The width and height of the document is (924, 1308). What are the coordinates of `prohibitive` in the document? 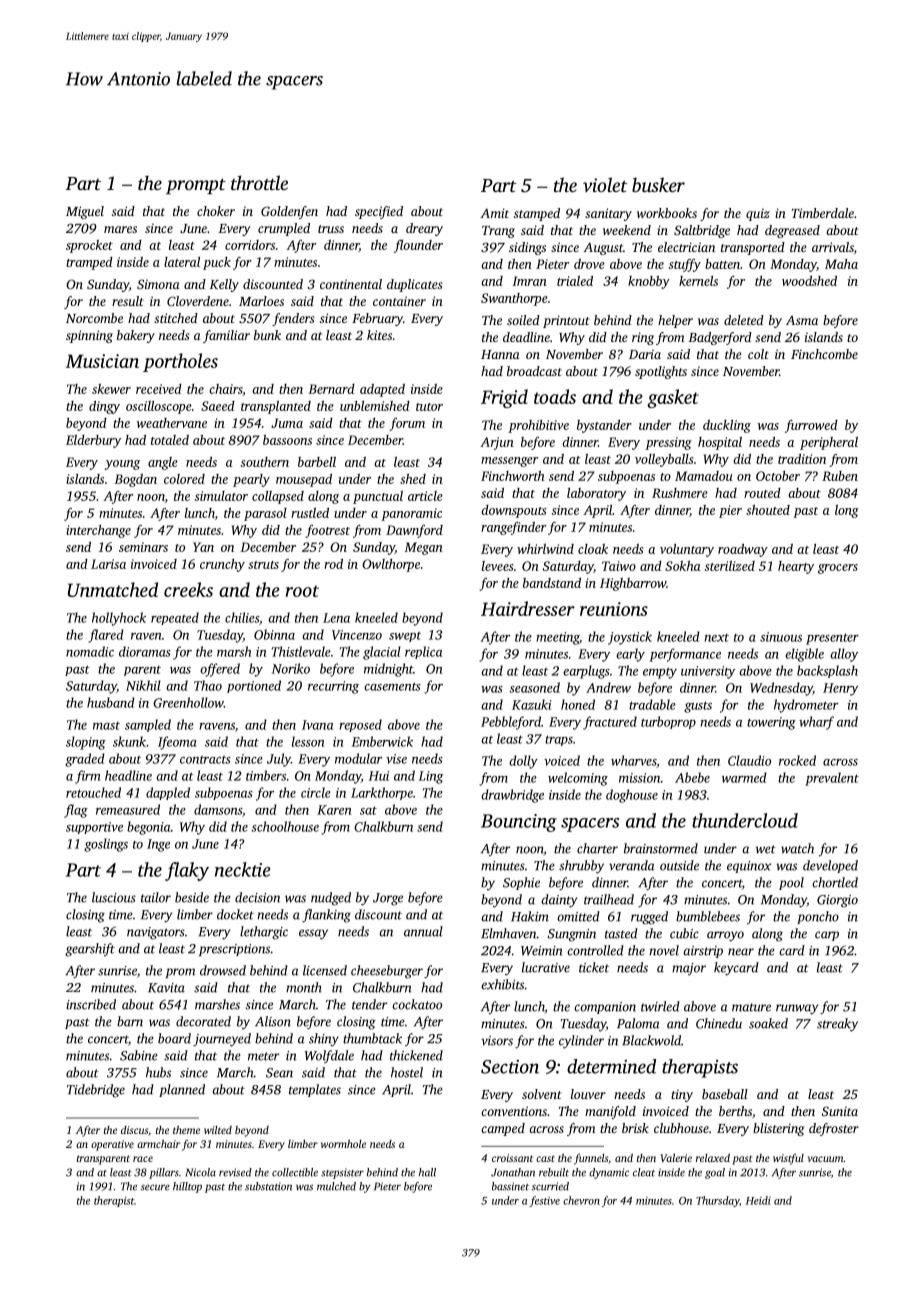 It's located at (538, 426).
